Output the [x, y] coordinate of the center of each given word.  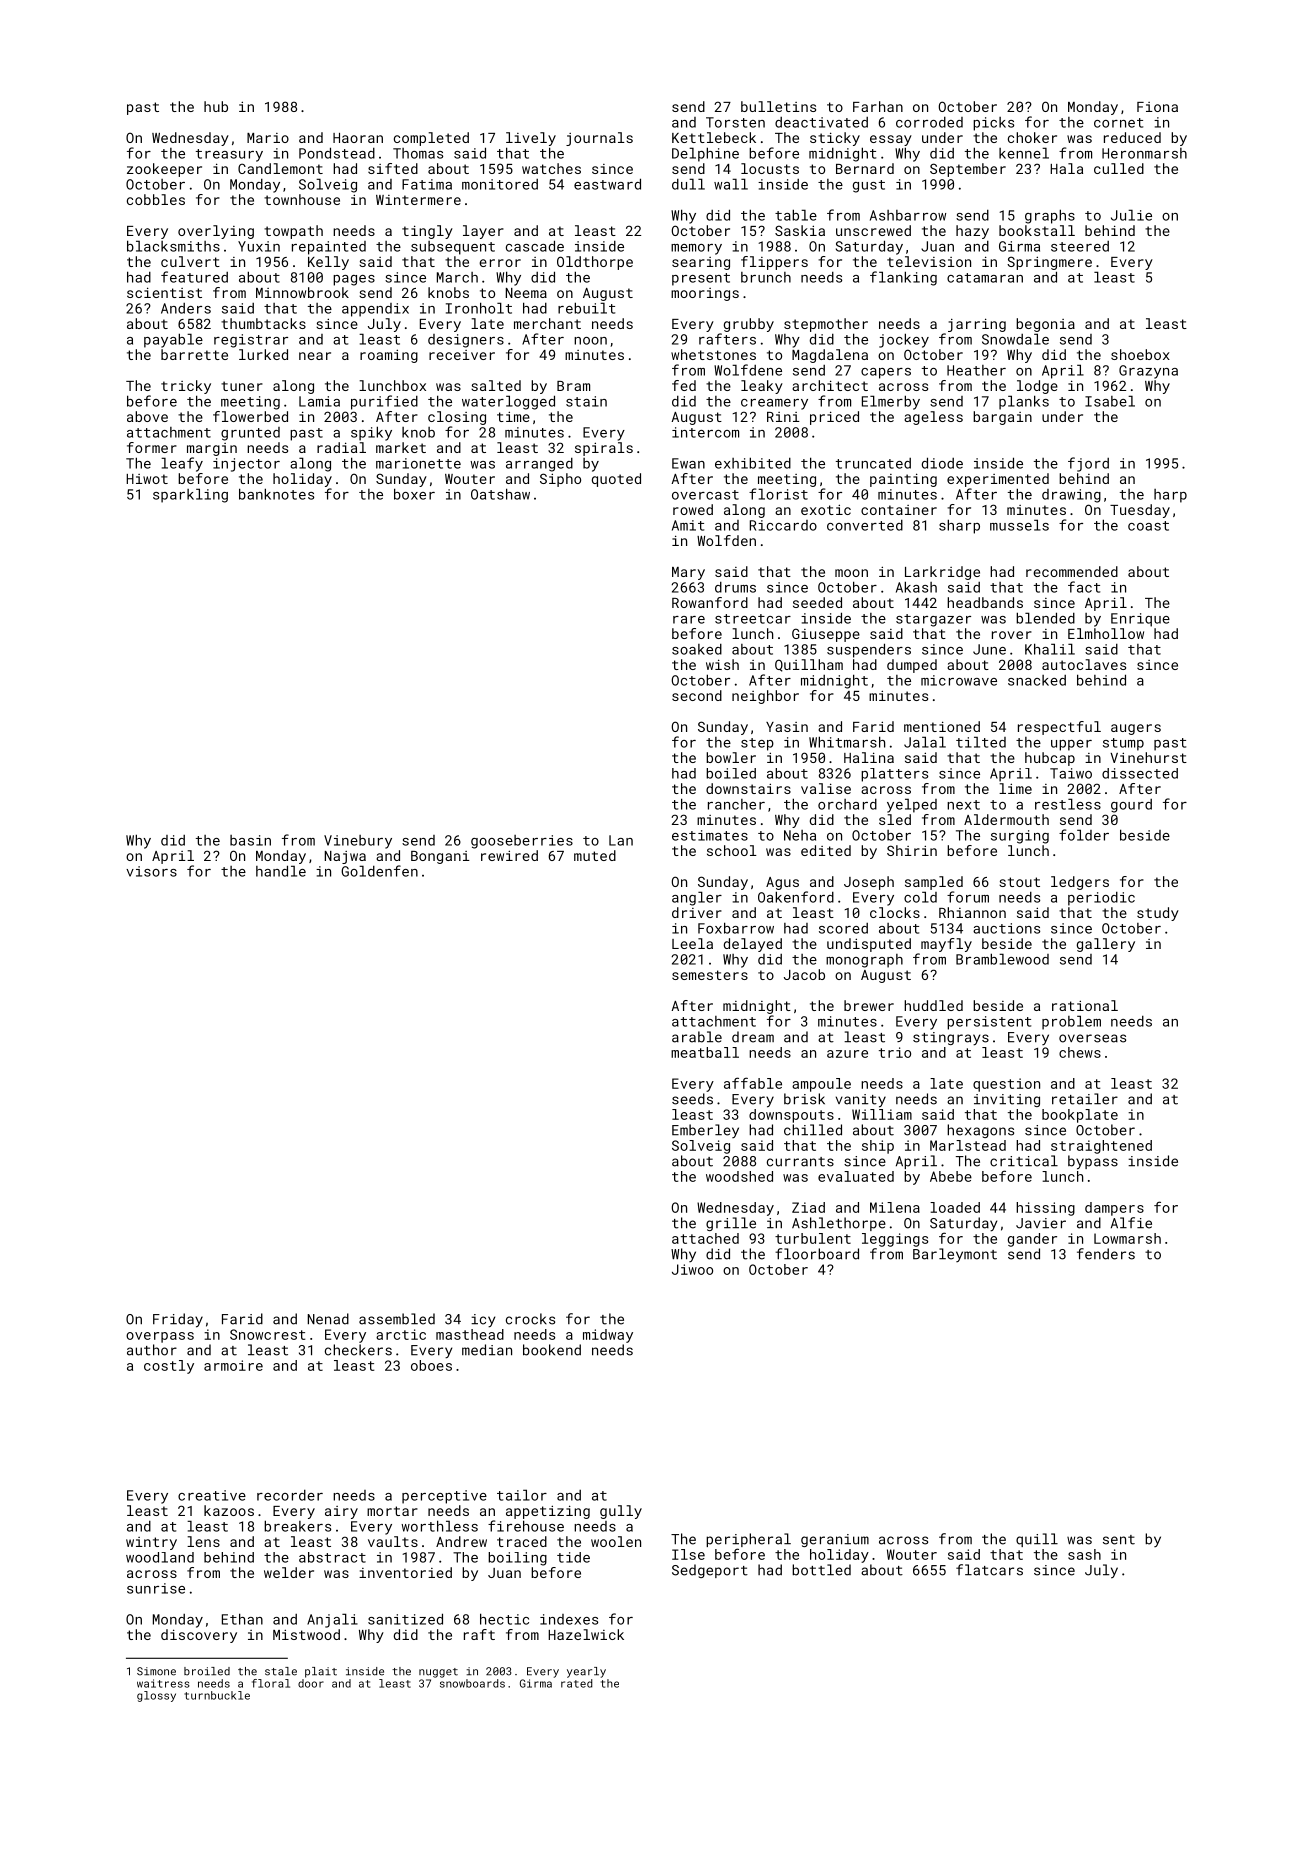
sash [1084, 1554]
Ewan [688, 463]
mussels [1019, 525]
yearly [586, 1672]
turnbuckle [217, 1695]
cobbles [156, 199]
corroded [929, 122]
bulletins [778, 106]
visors [151, 871]
